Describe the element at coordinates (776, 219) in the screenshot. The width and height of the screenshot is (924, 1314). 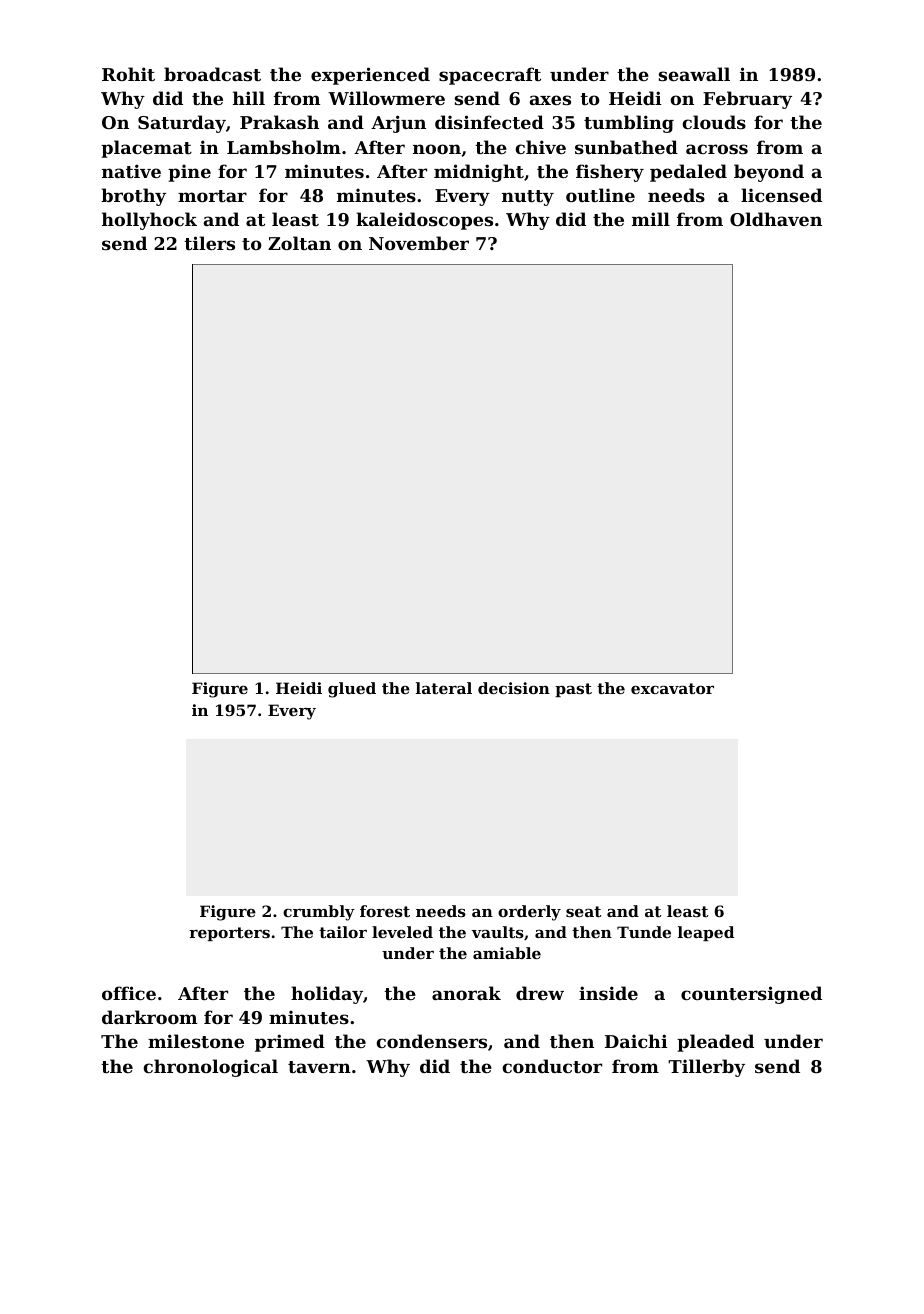
I see `Oldhaven` at that location.
